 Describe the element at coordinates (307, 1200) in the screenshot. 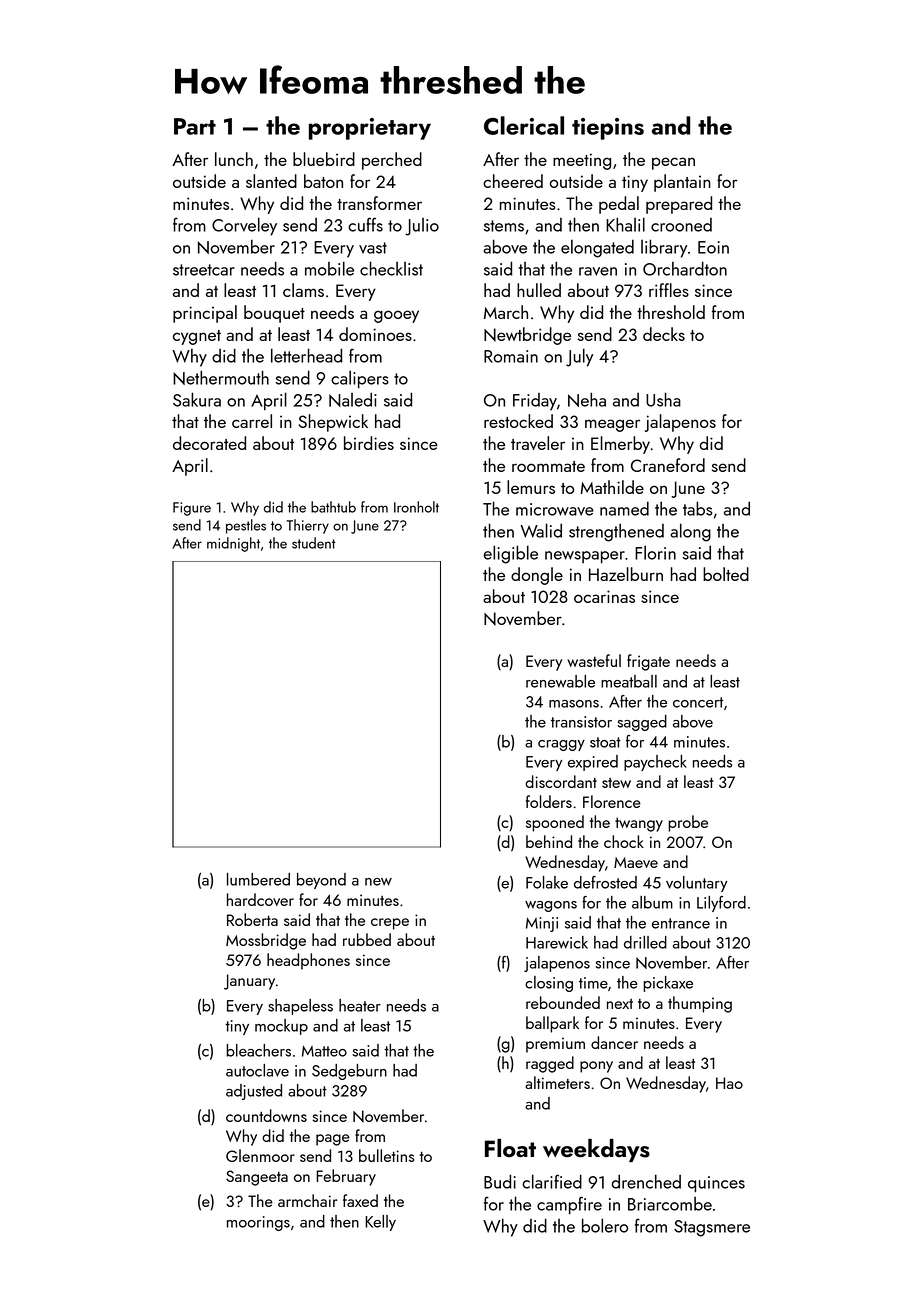

I see `armchair` at that location.
